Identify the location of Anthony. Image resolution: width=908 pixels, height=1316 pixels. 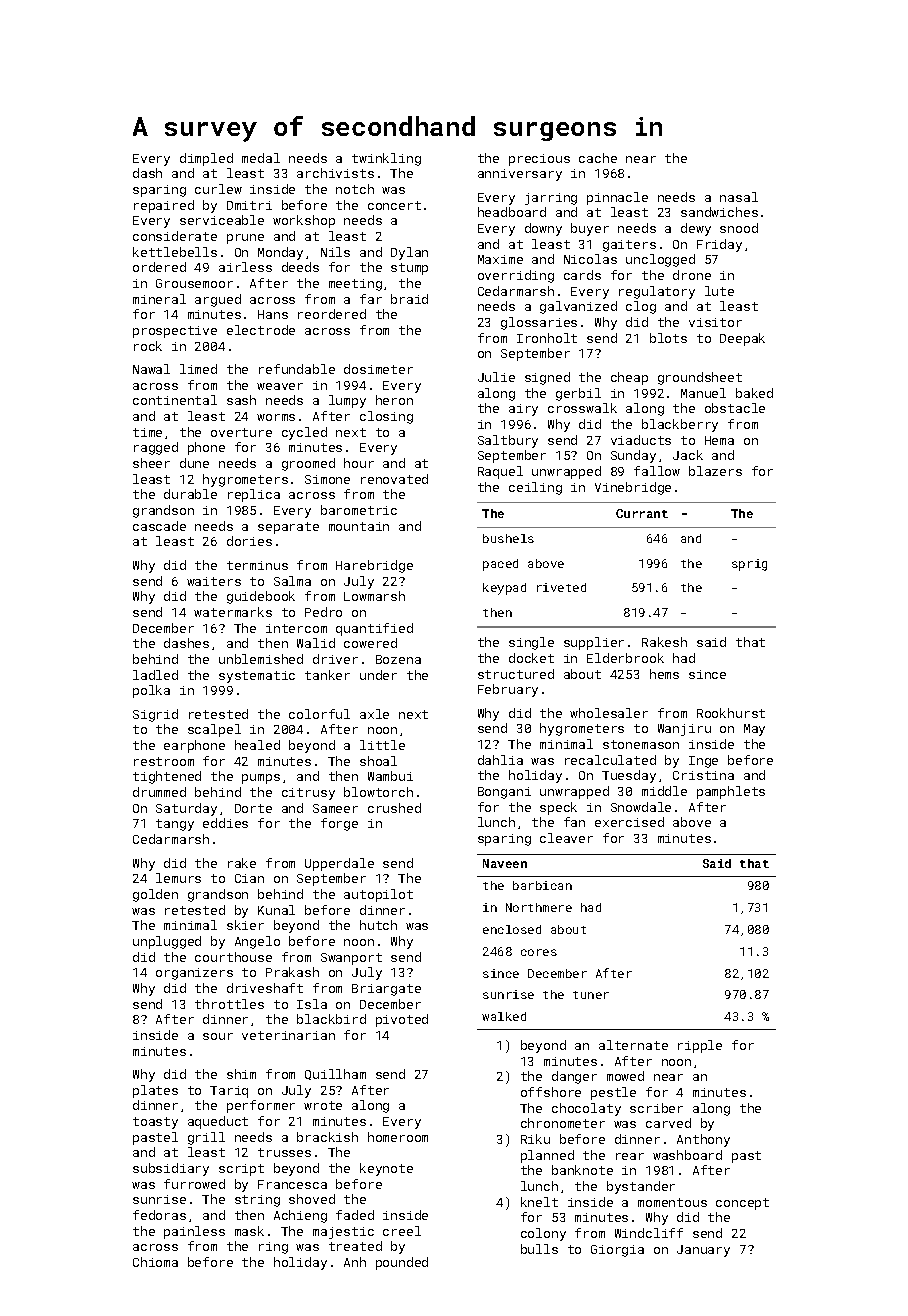
(703, 1140).
